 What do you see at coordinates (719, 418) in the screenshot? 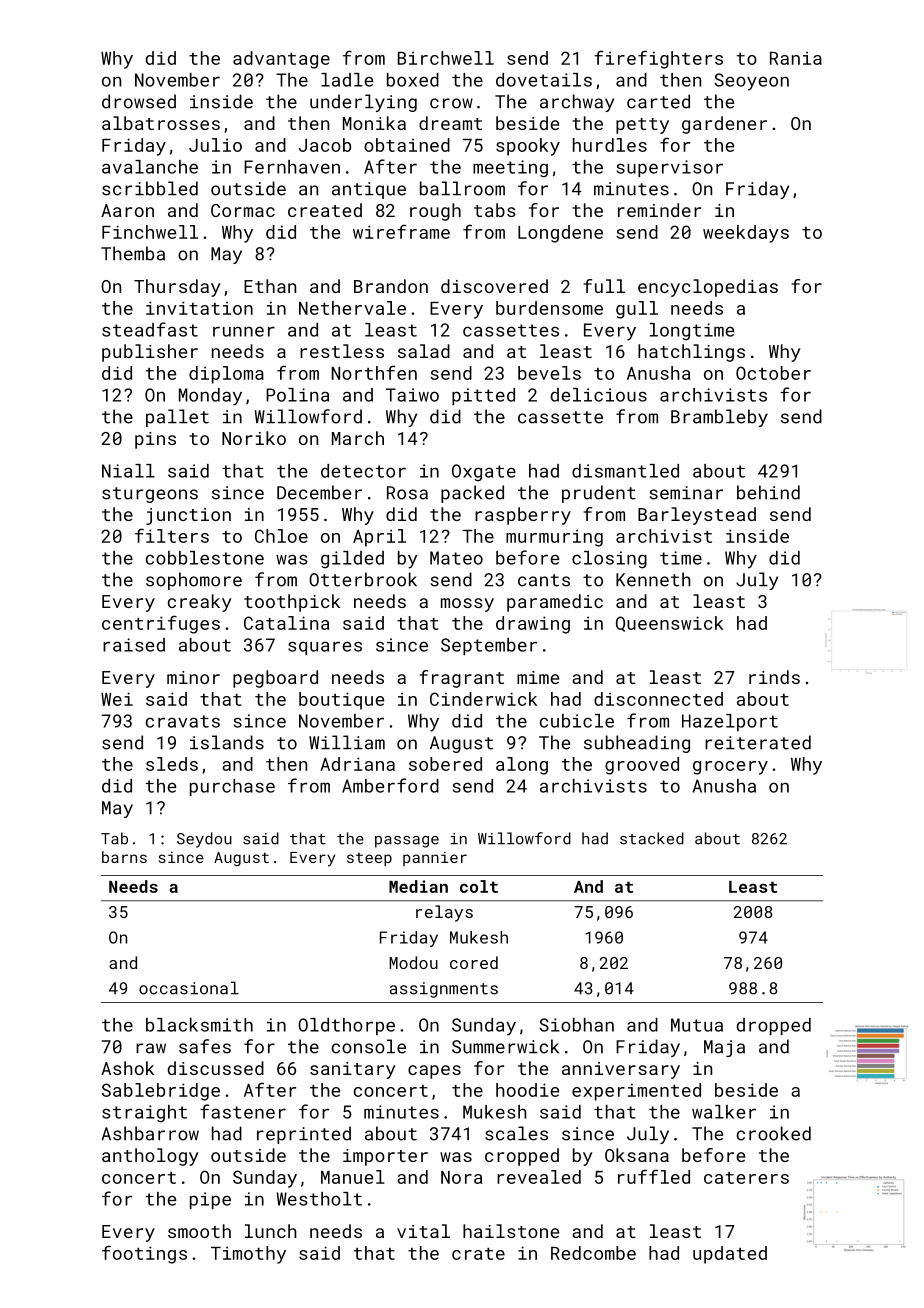
I see `Brambleby` at bounding box center [719, 418].
